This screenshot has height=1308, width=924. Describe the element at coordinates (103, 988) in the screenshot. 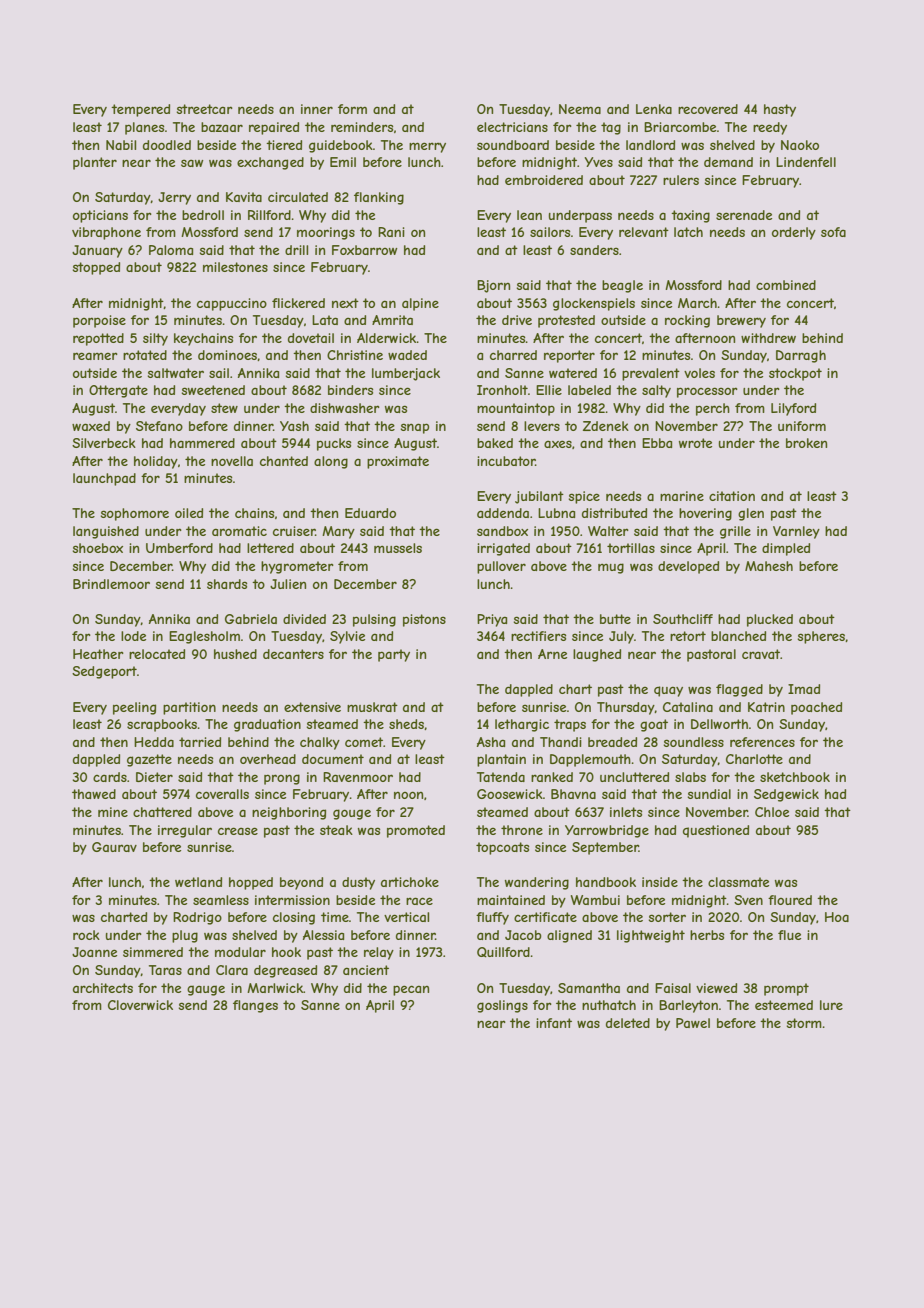

I see `architects` at that location.
